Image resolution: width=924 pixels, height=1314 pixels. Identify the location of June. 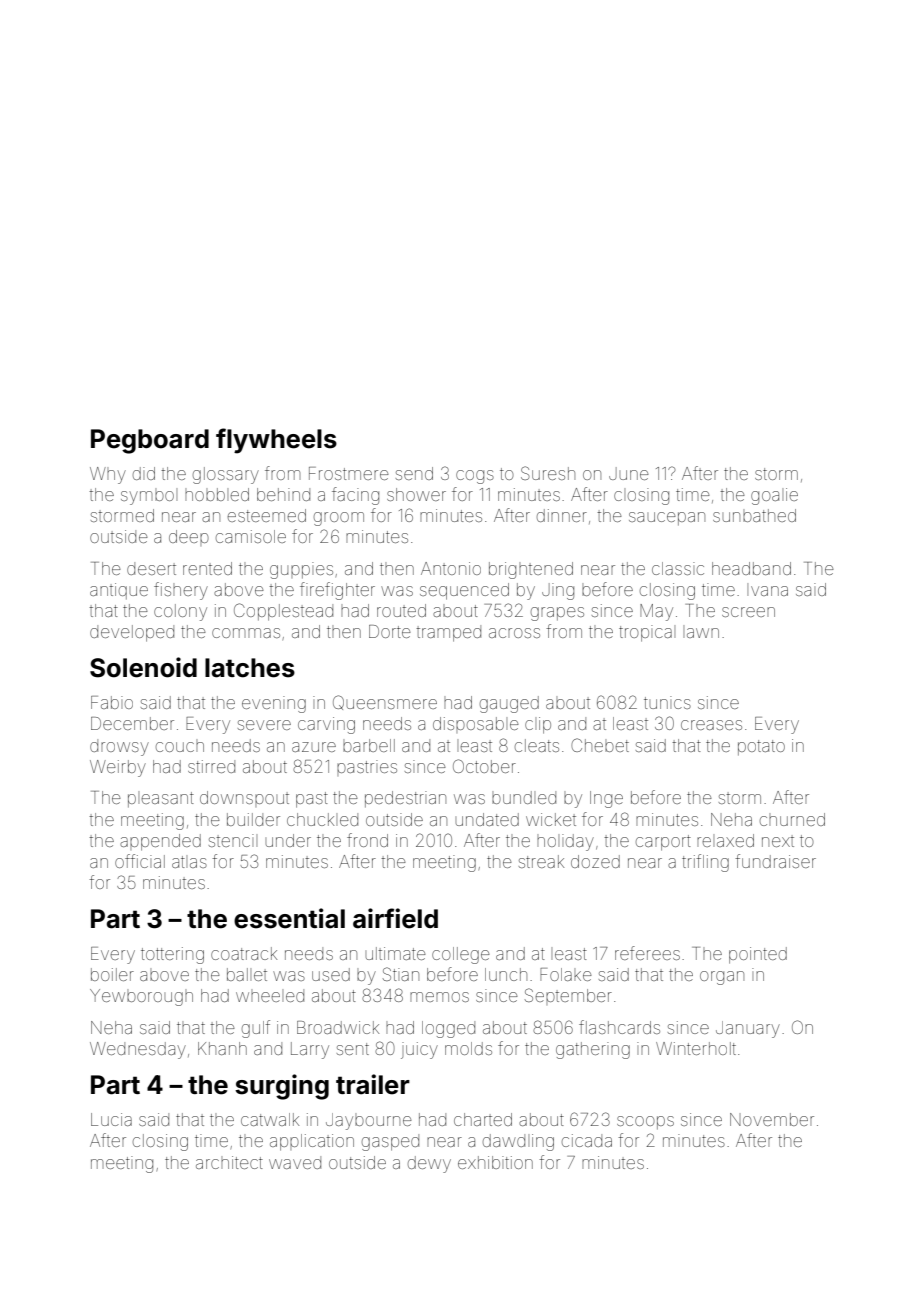
(629, 473).
